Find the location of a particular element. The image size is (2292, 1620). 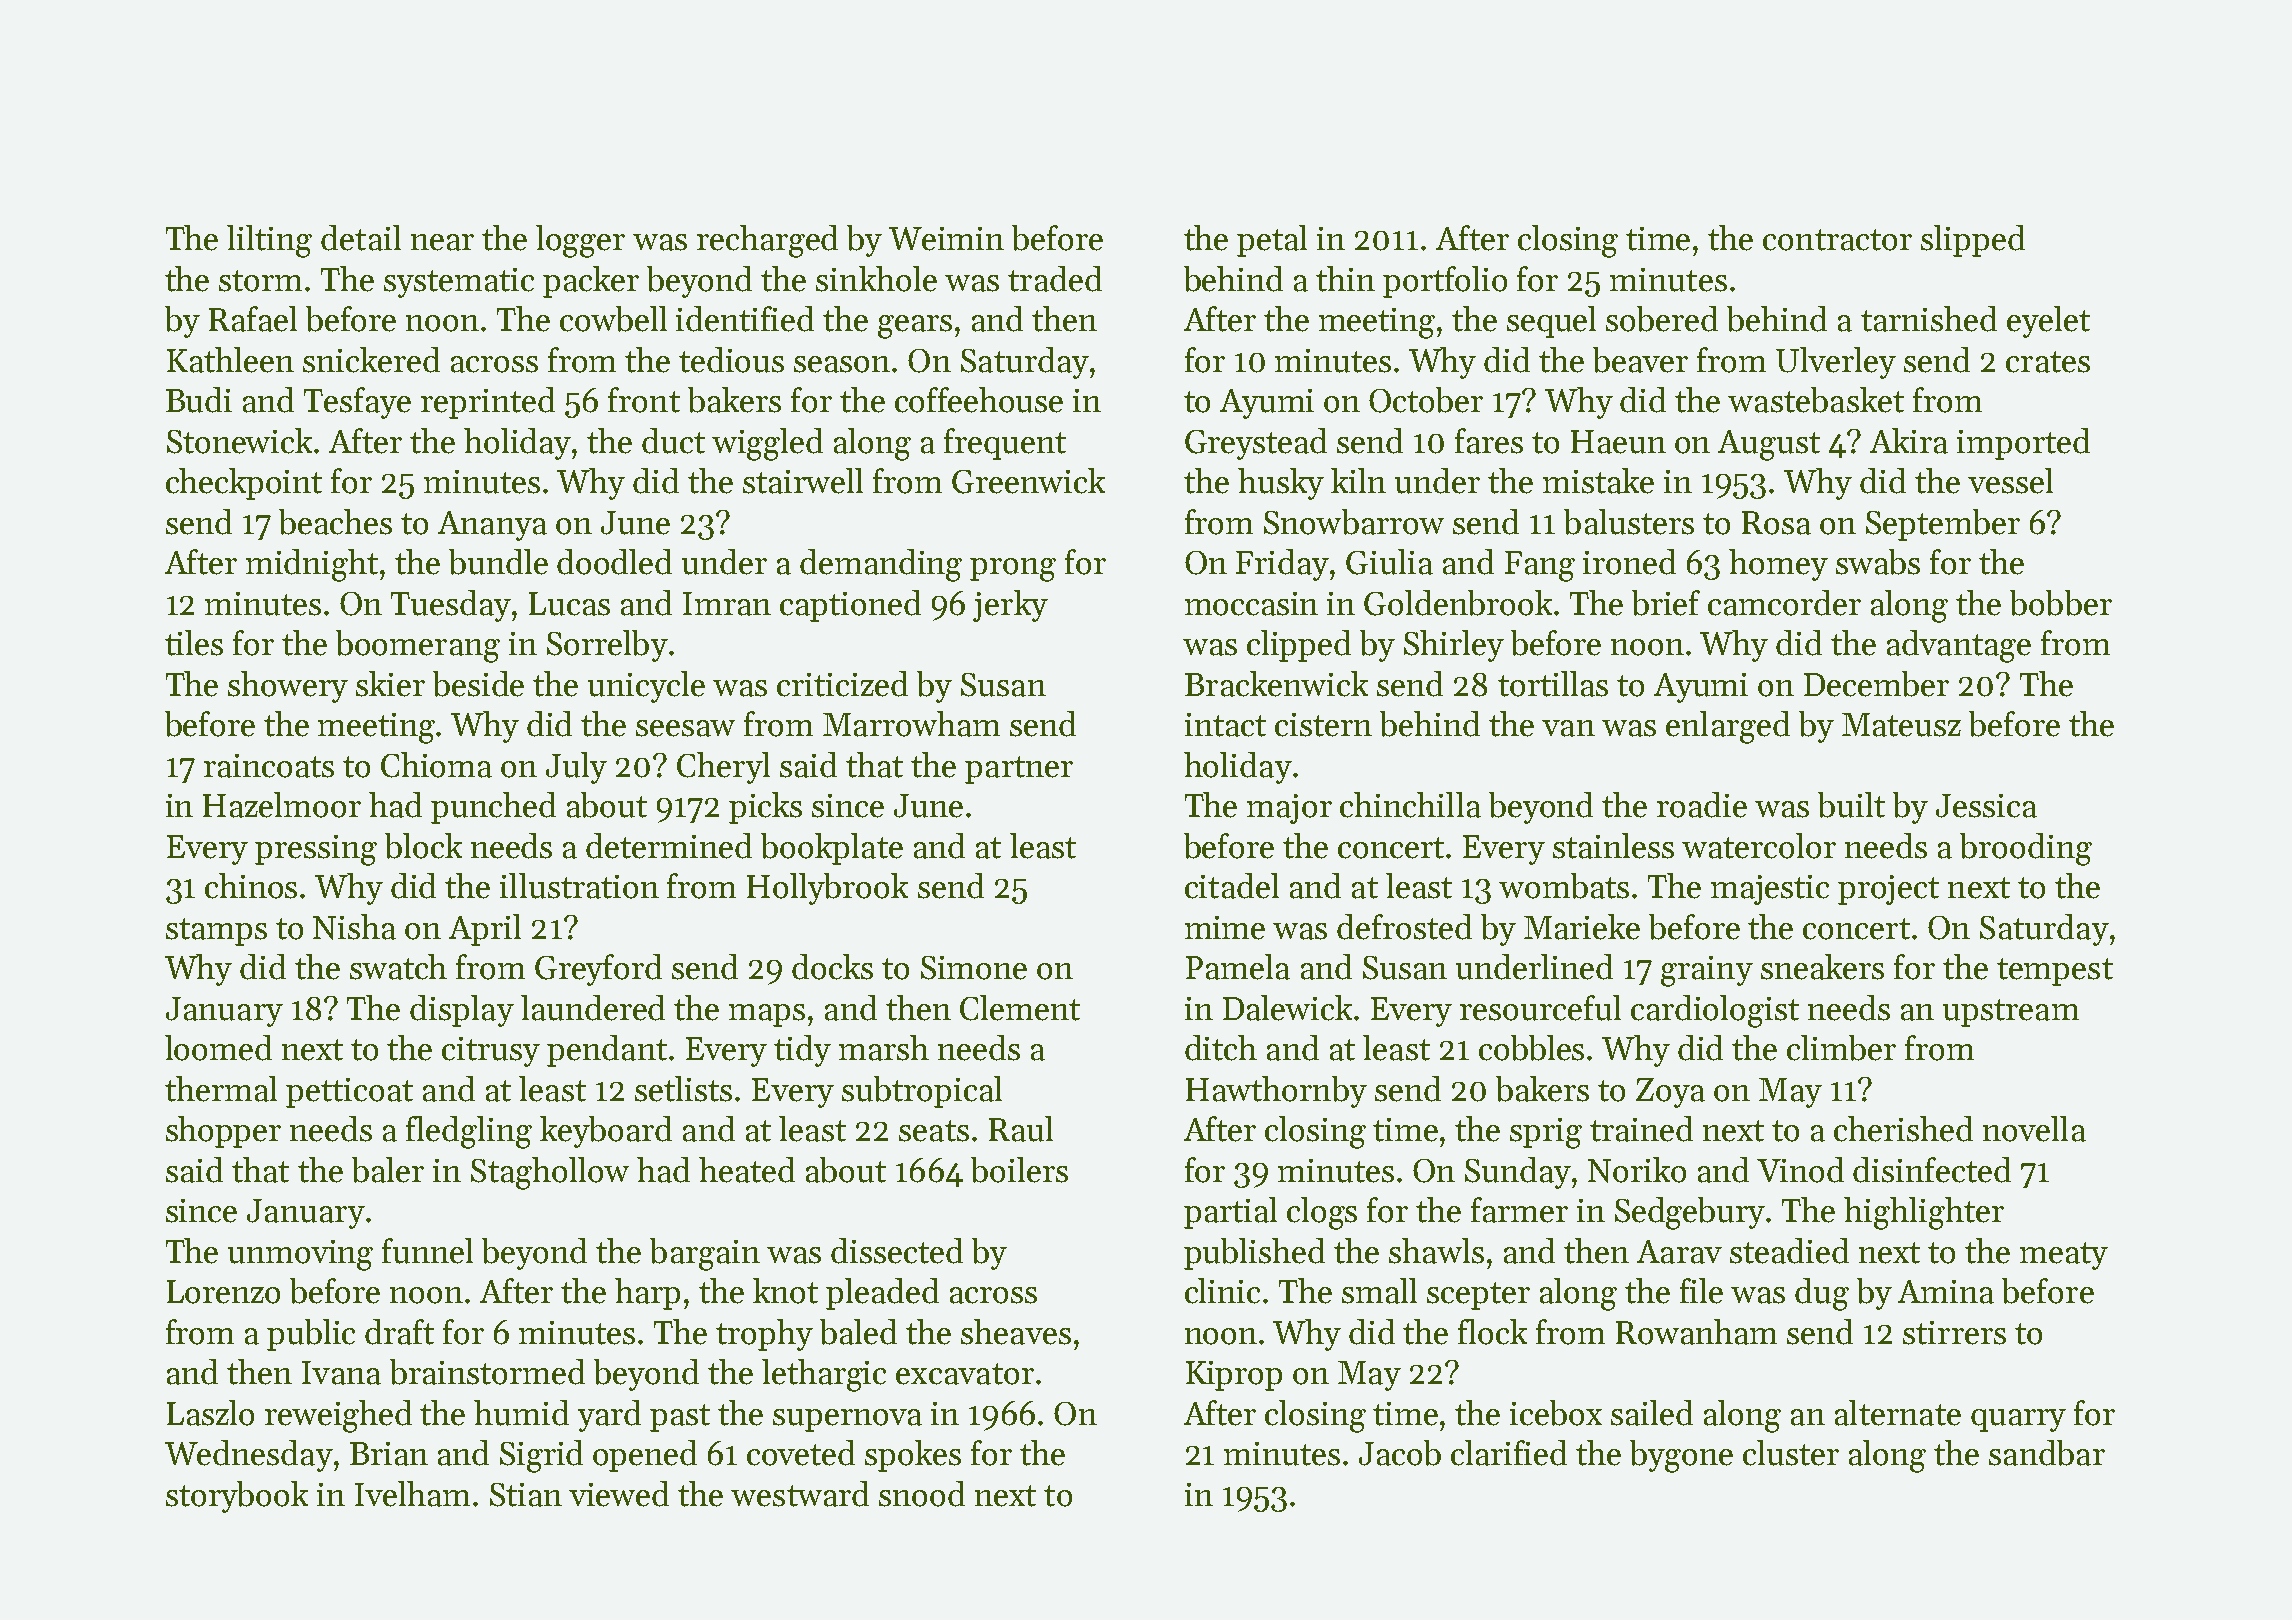

Dalewick is located at coordinates (1287, 1008).
